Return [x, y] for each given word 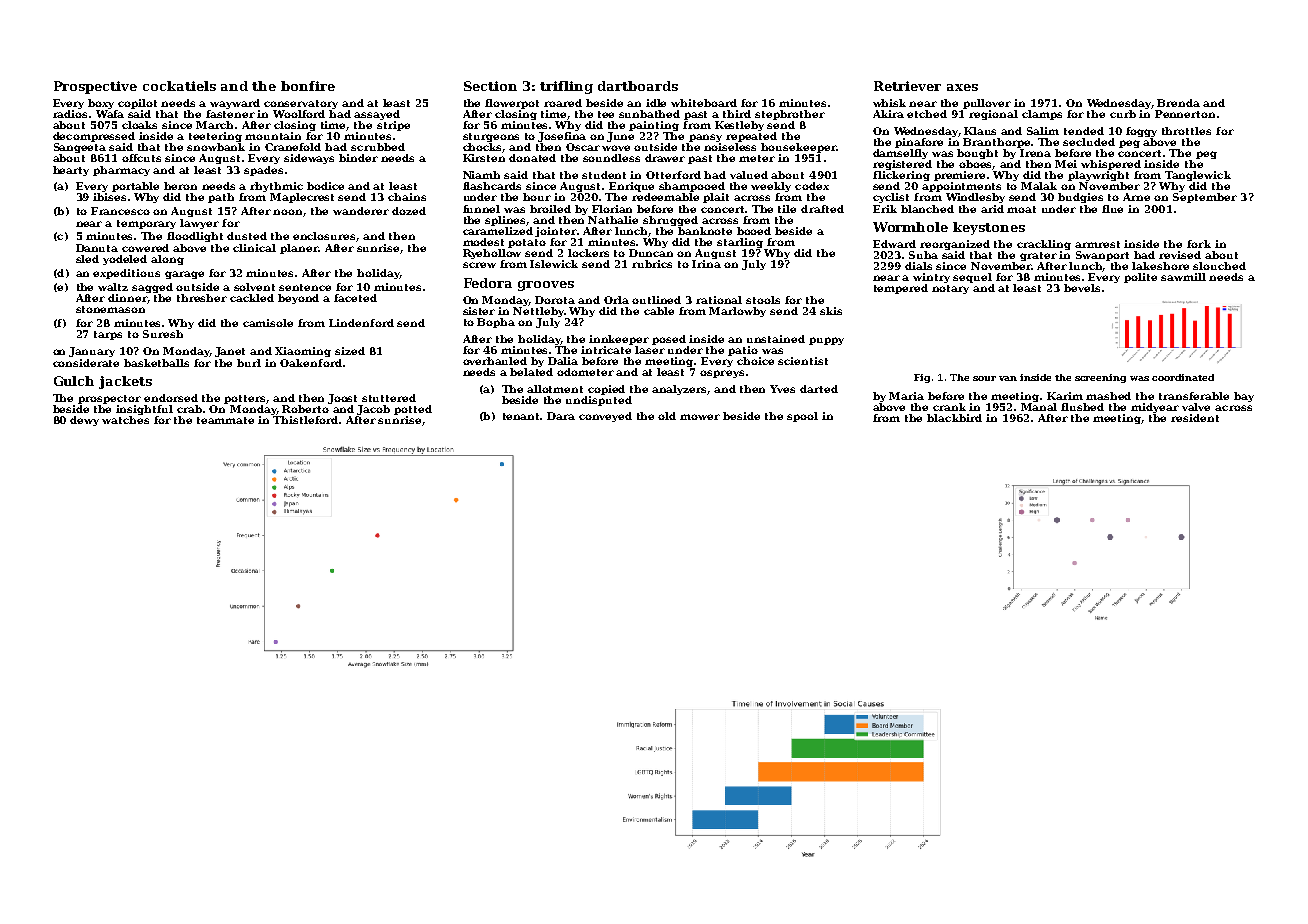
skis [831, 311]
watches [125, 420]
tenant [522, 416]
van [1008, 378]
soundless [611, 158]
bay [1244, 397]
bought [977, 154]
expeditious [126, 274]
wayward [235, 104]
